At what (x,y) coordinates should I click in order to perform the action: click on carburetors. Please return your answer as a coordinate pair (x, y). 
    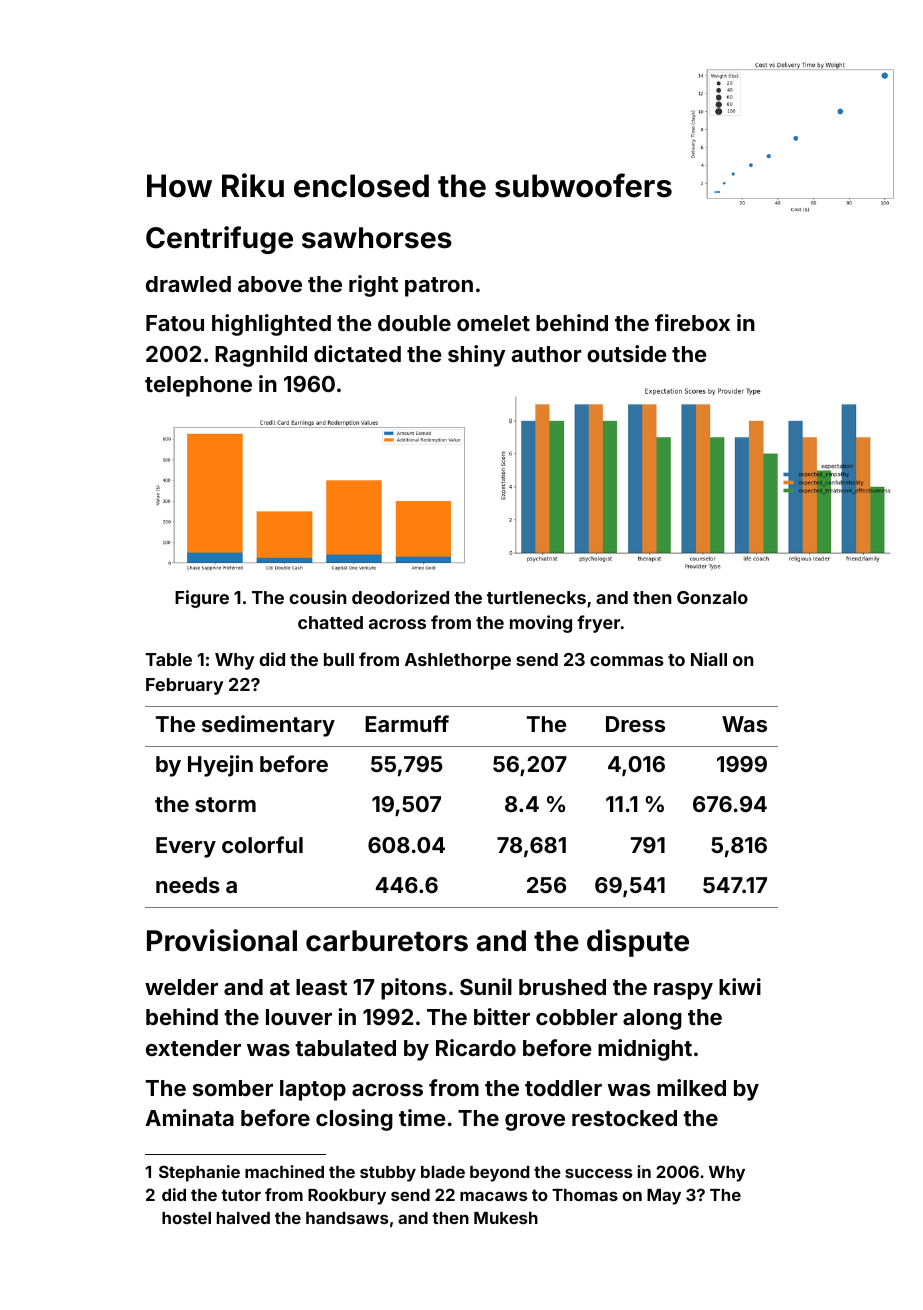
    Looking at the image, I should click on (387, 941).
